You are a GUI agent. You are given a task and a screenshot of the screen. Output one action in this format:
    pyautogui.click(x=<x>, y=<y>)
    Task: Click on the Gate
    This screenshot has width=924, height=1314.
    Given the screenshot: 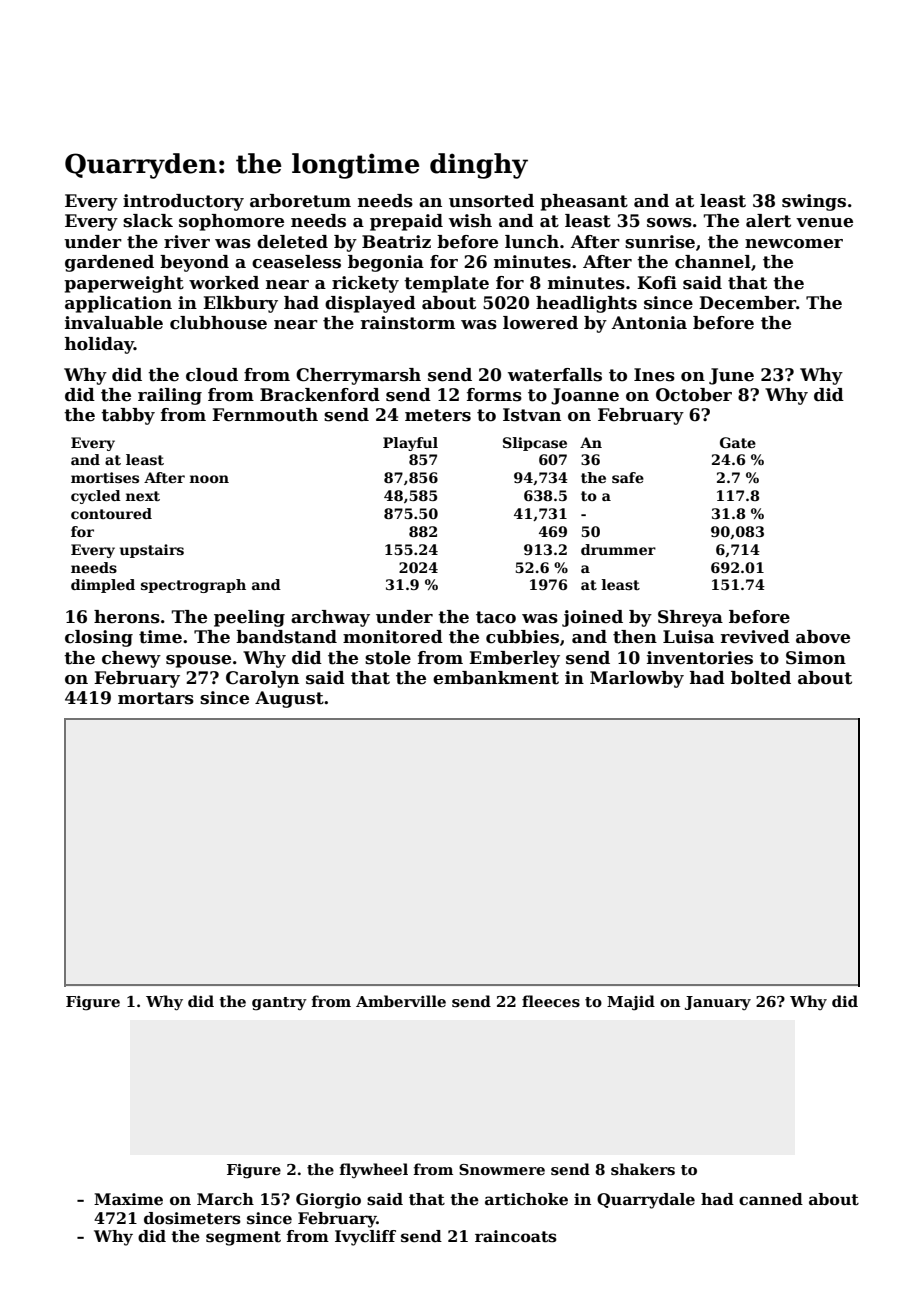 What is the action you would take?
    pyautogui.click(x=738, y=442)
